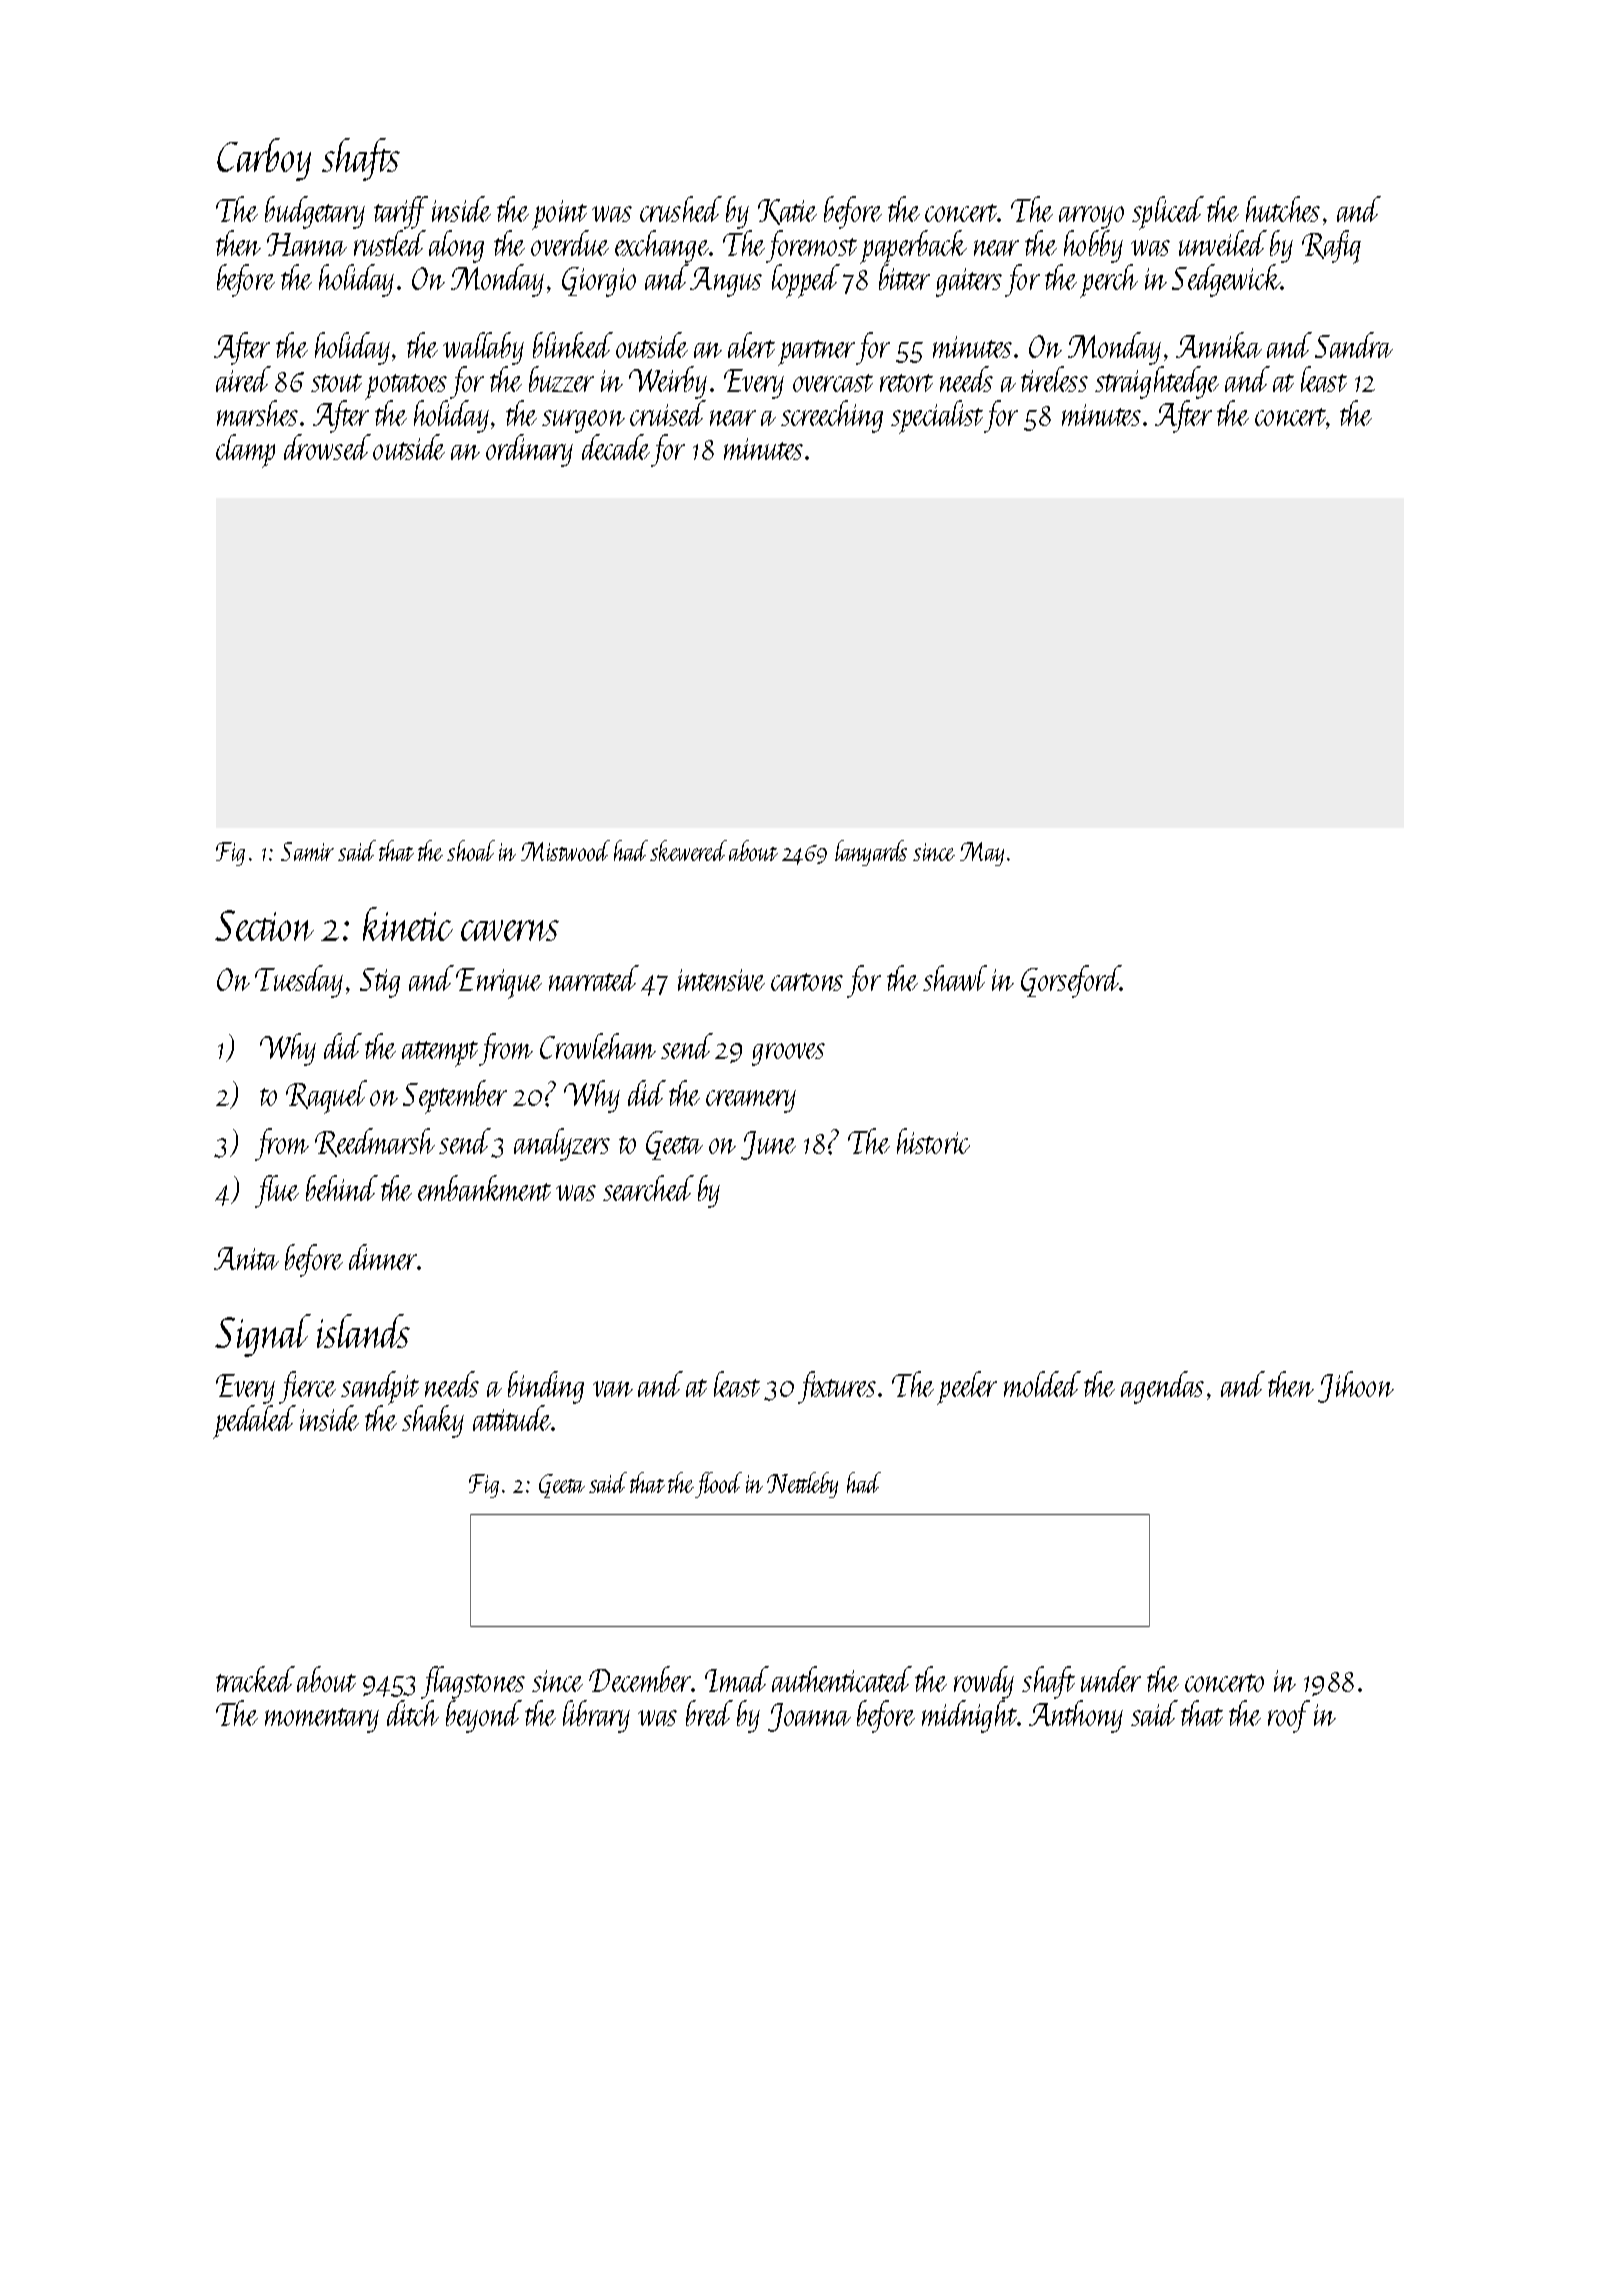  I want to click on hutches, so click(1283, 209).
